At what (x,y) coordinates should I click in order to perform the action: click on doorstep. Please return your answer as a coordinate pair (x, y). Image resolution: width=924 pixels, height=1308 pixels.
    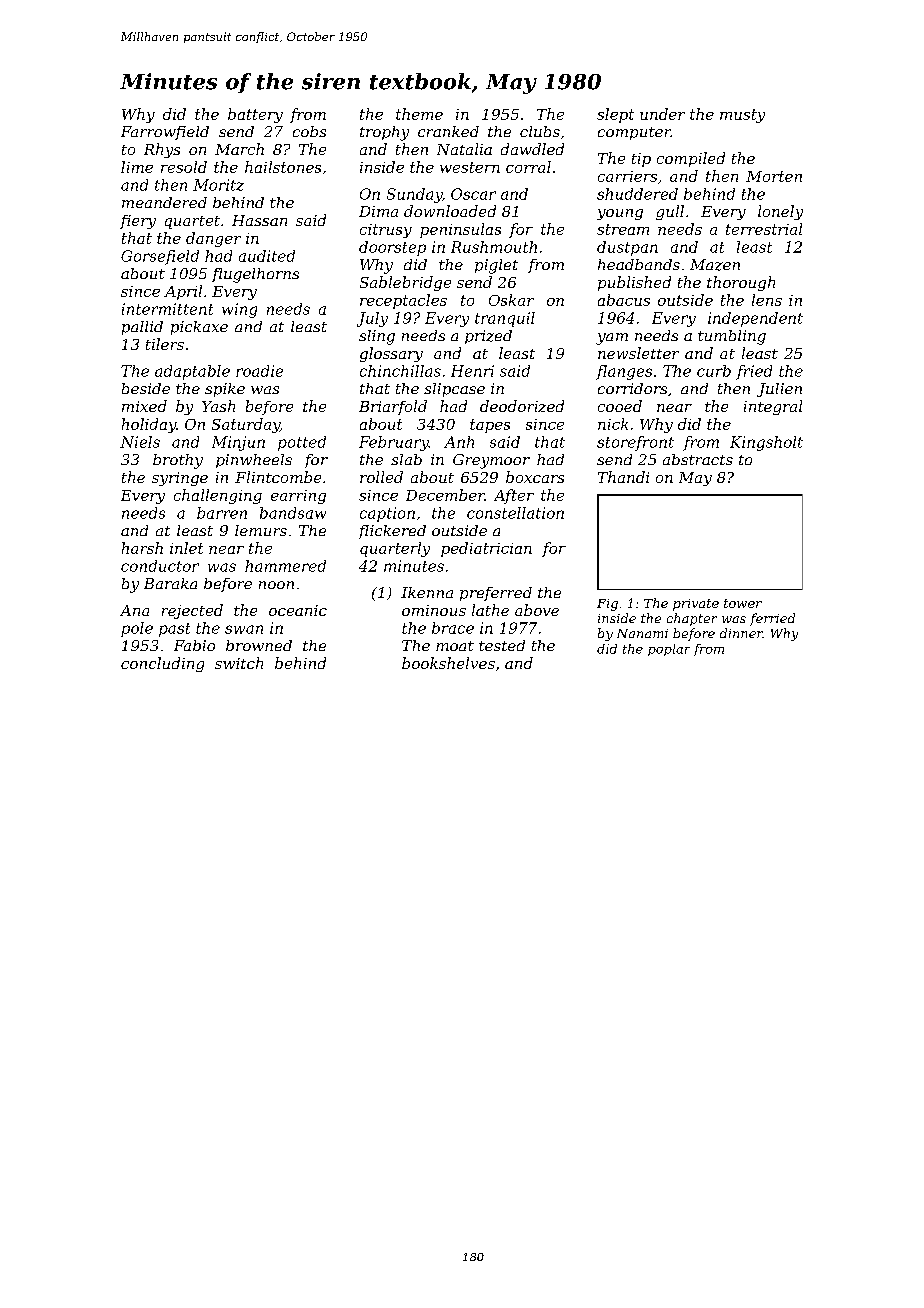
    Looking at the image, I should click on (392, 248).
